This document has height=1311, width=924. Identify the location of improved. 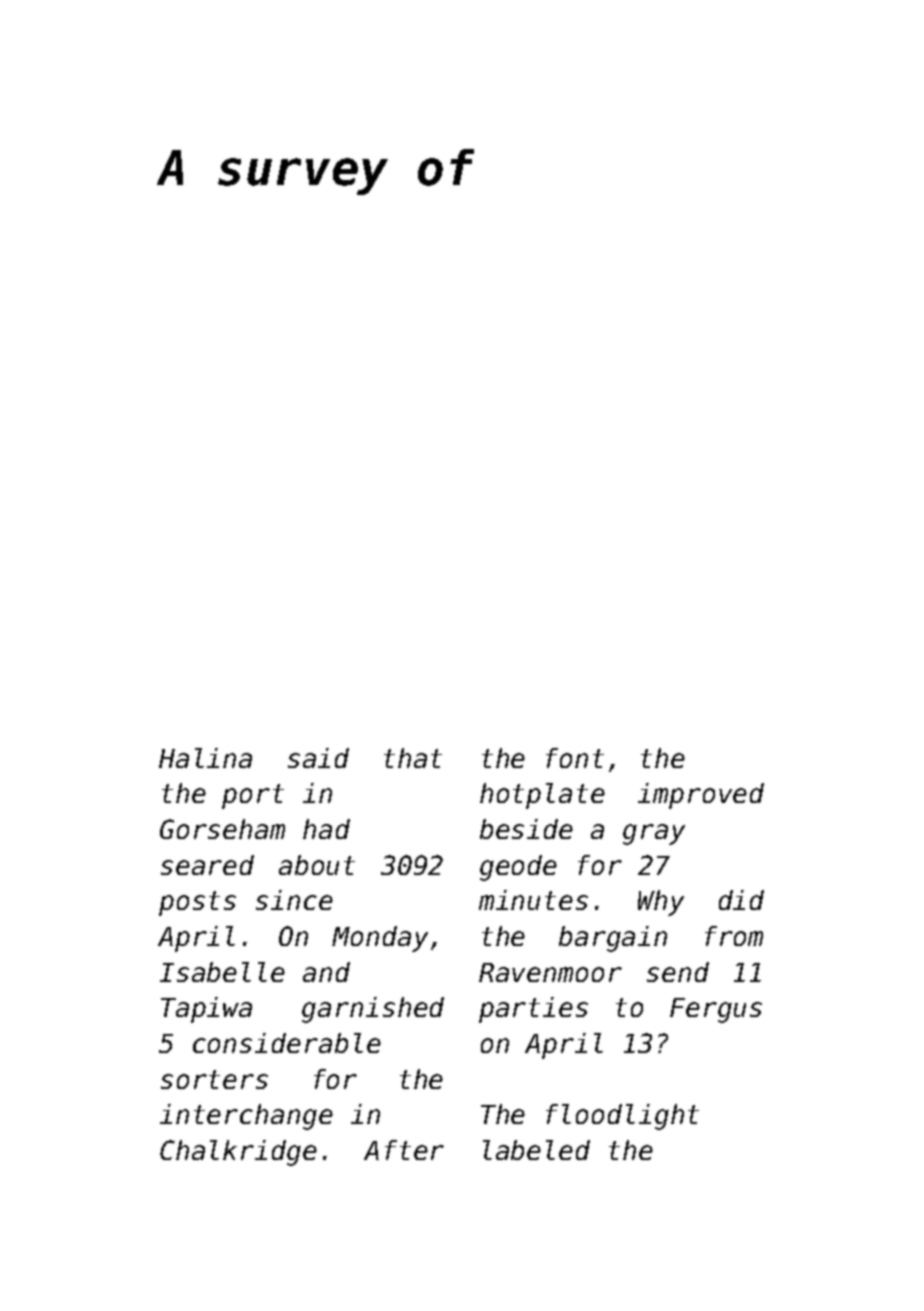
(701, 796).
